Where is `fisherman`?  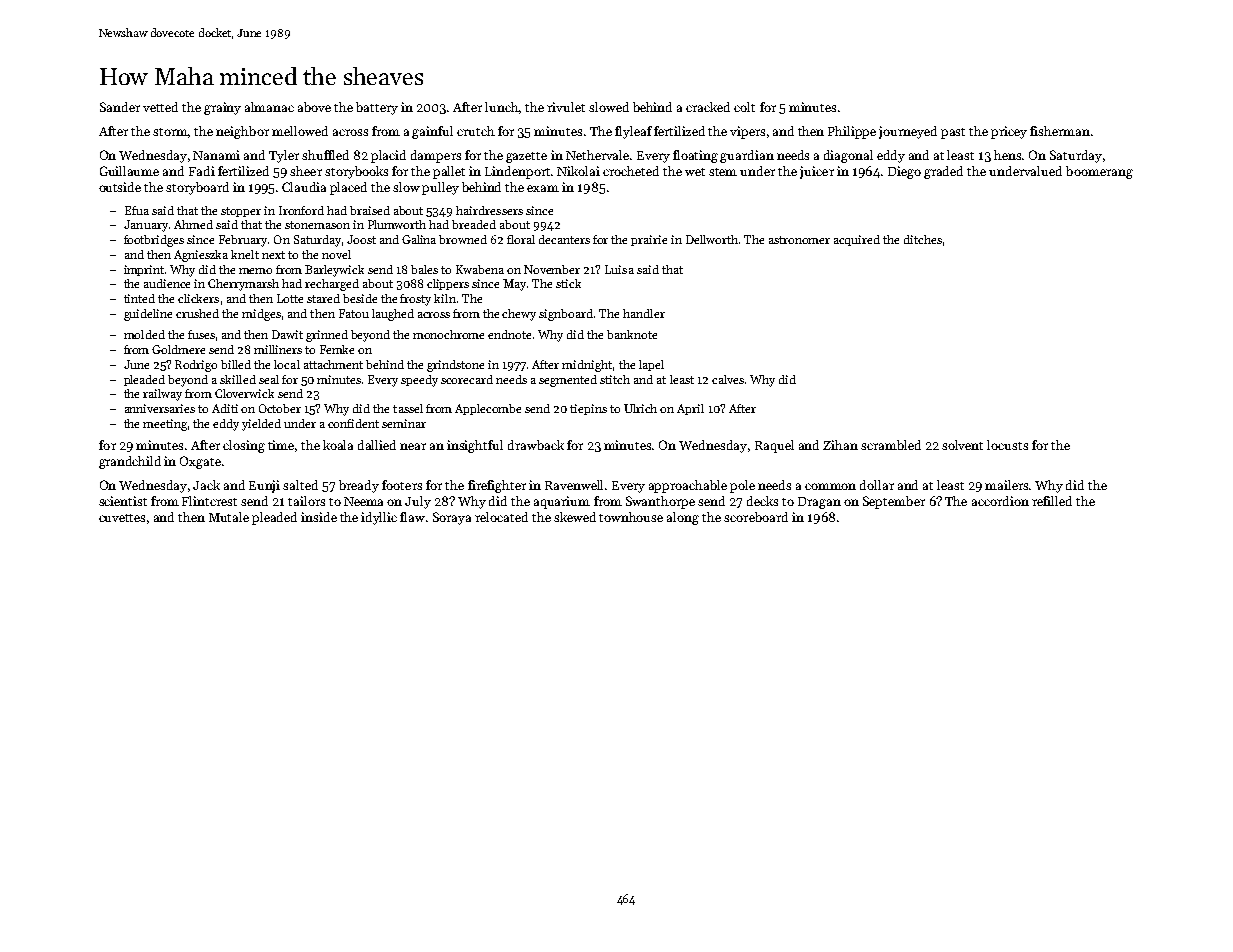 fisherman is located at coordinates (1060, 131).
